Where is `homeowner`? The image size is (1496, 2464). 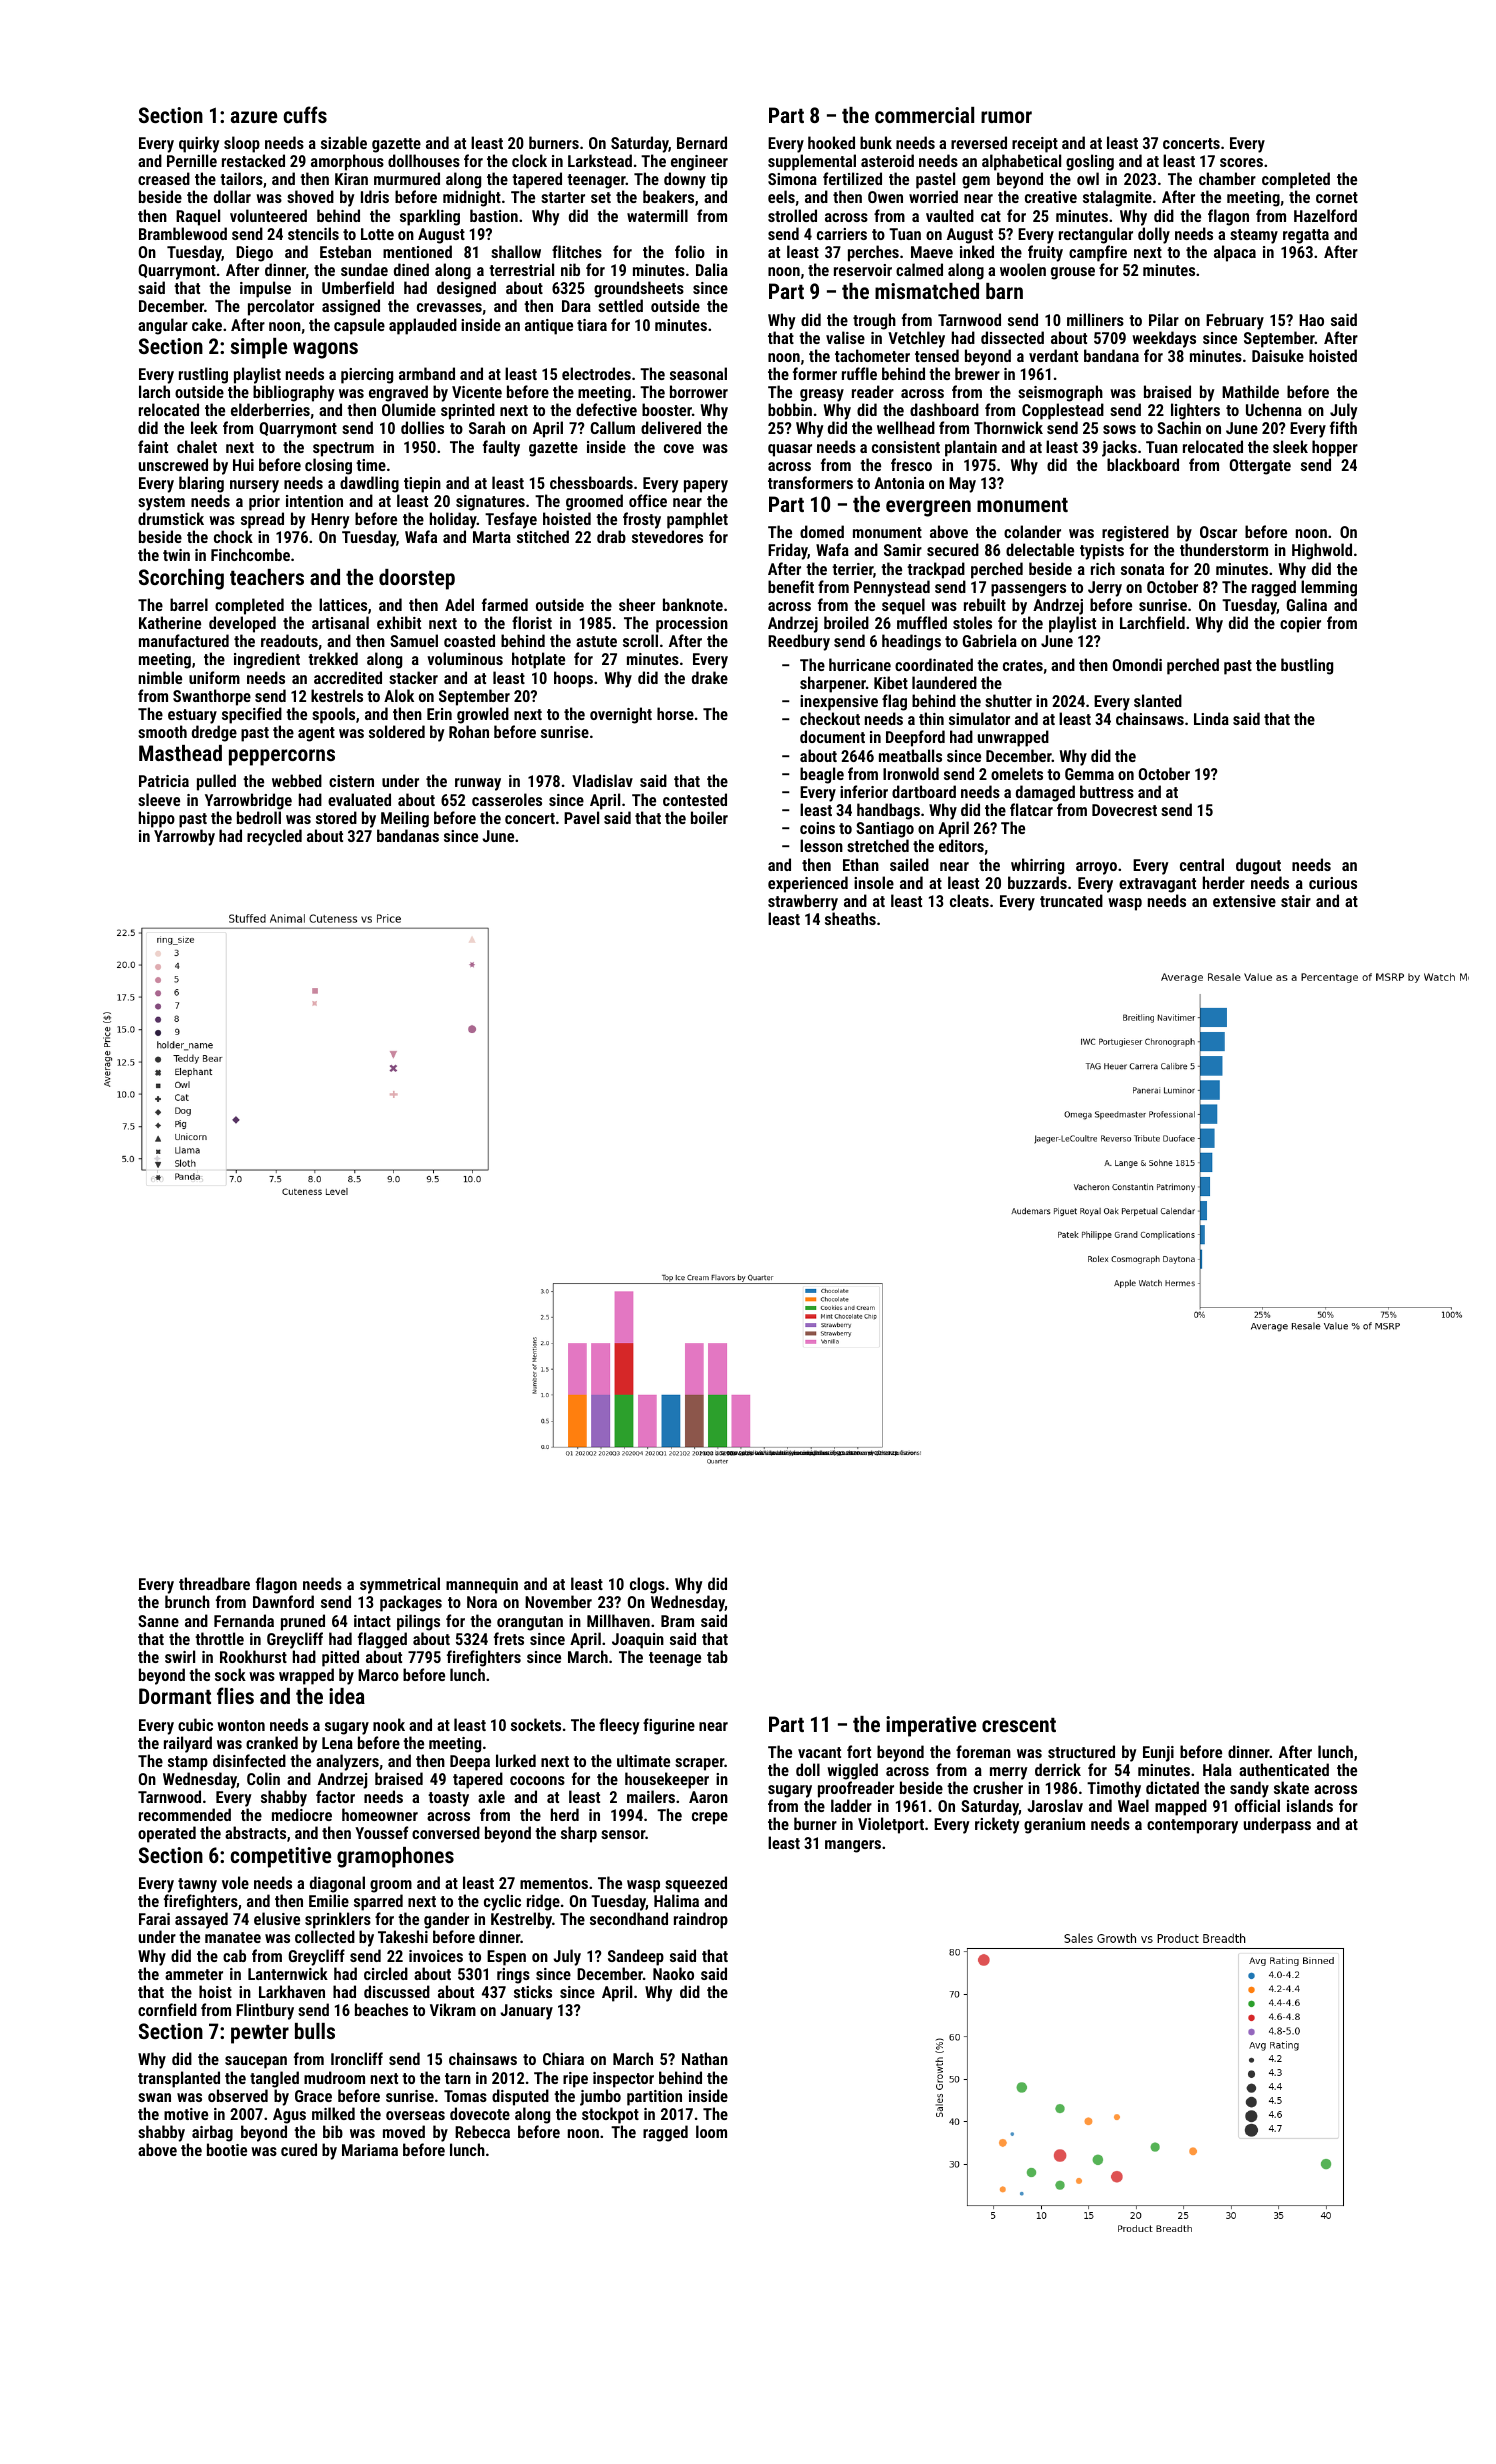
homeowner is located at coordinates (380, 1814).
